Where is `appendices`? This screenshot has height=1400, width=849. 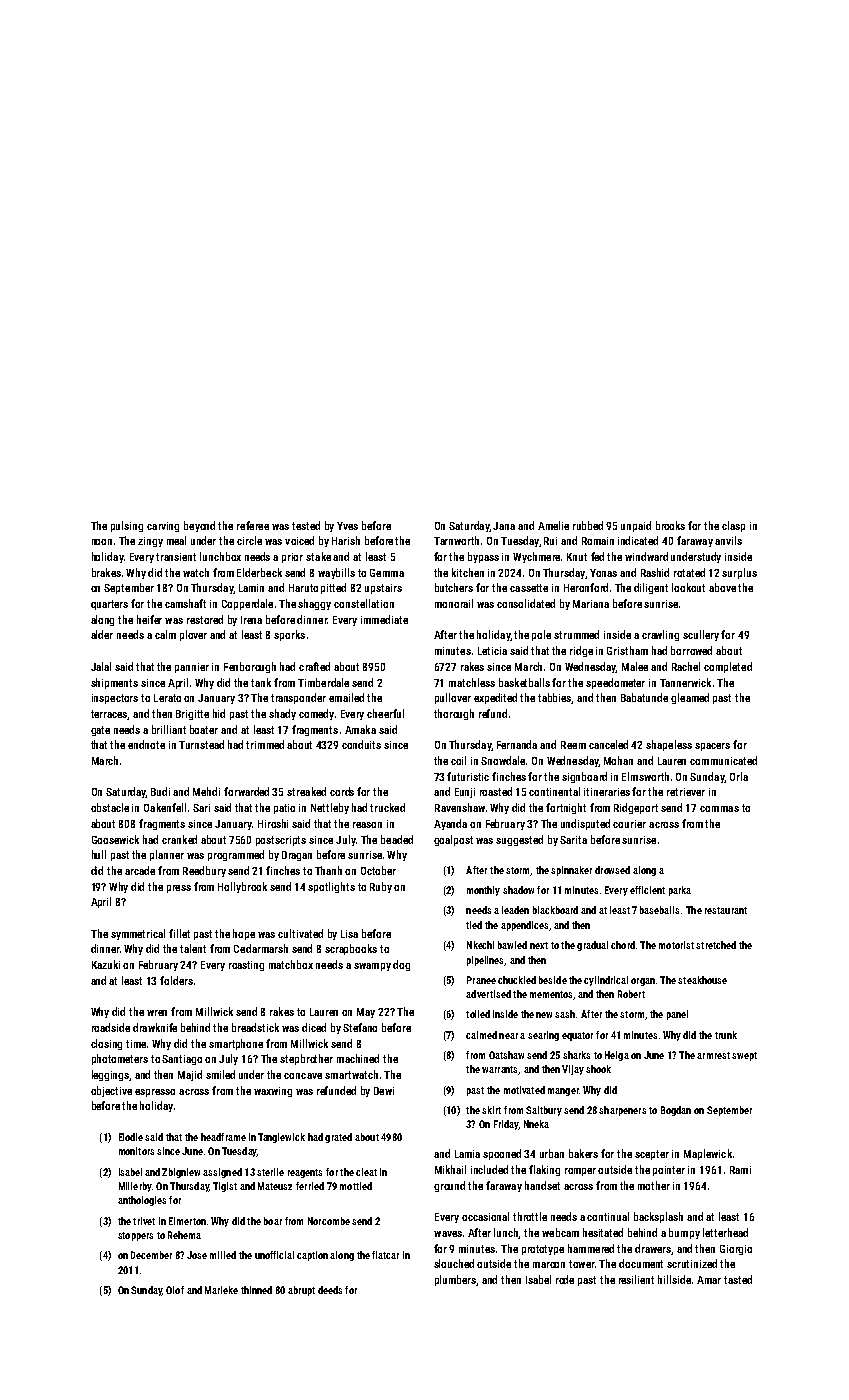
appendices is located at coordinates (524, 926).
